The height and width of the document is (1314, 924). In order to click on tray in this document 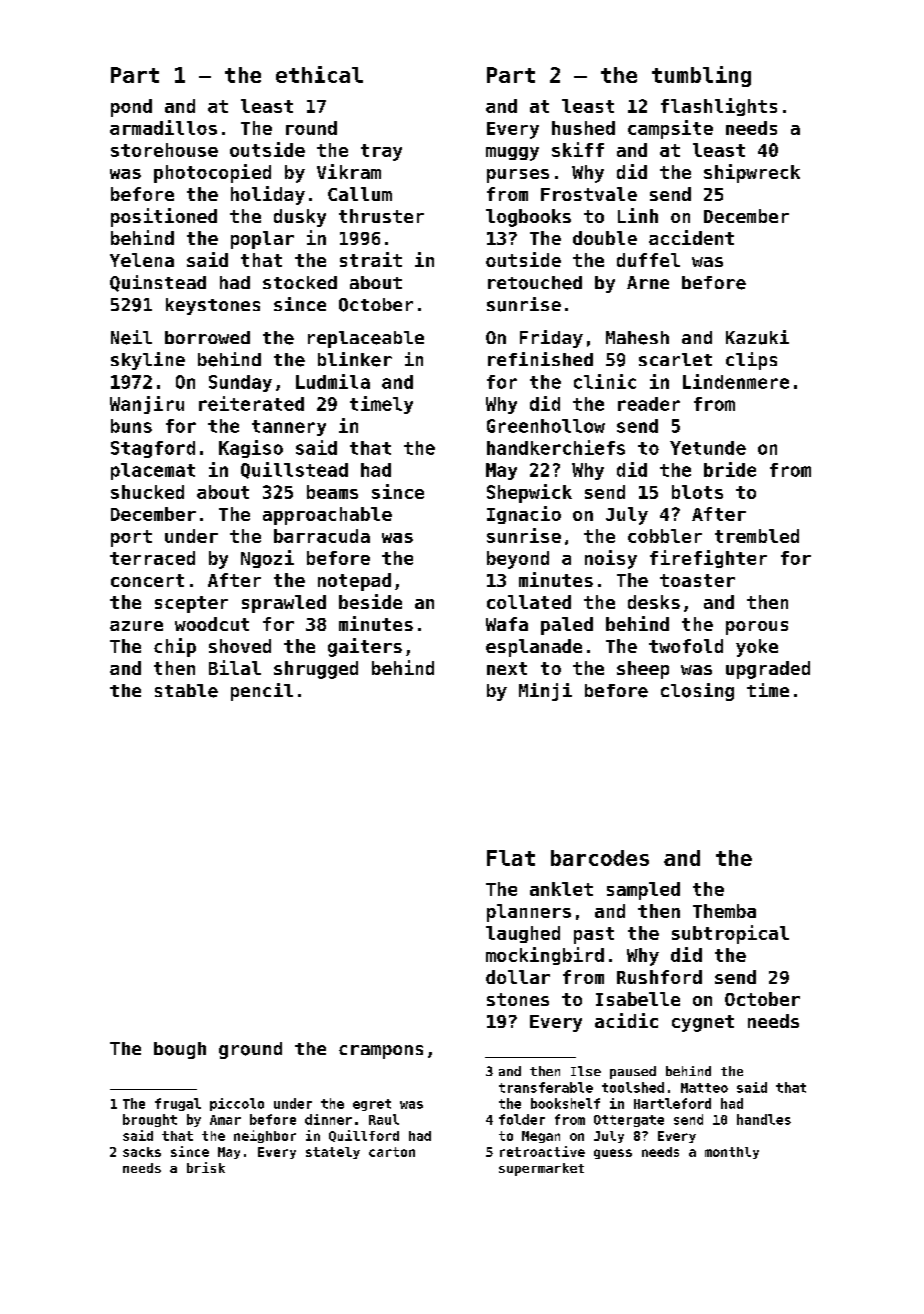, I will do `click(381, 152)`.
